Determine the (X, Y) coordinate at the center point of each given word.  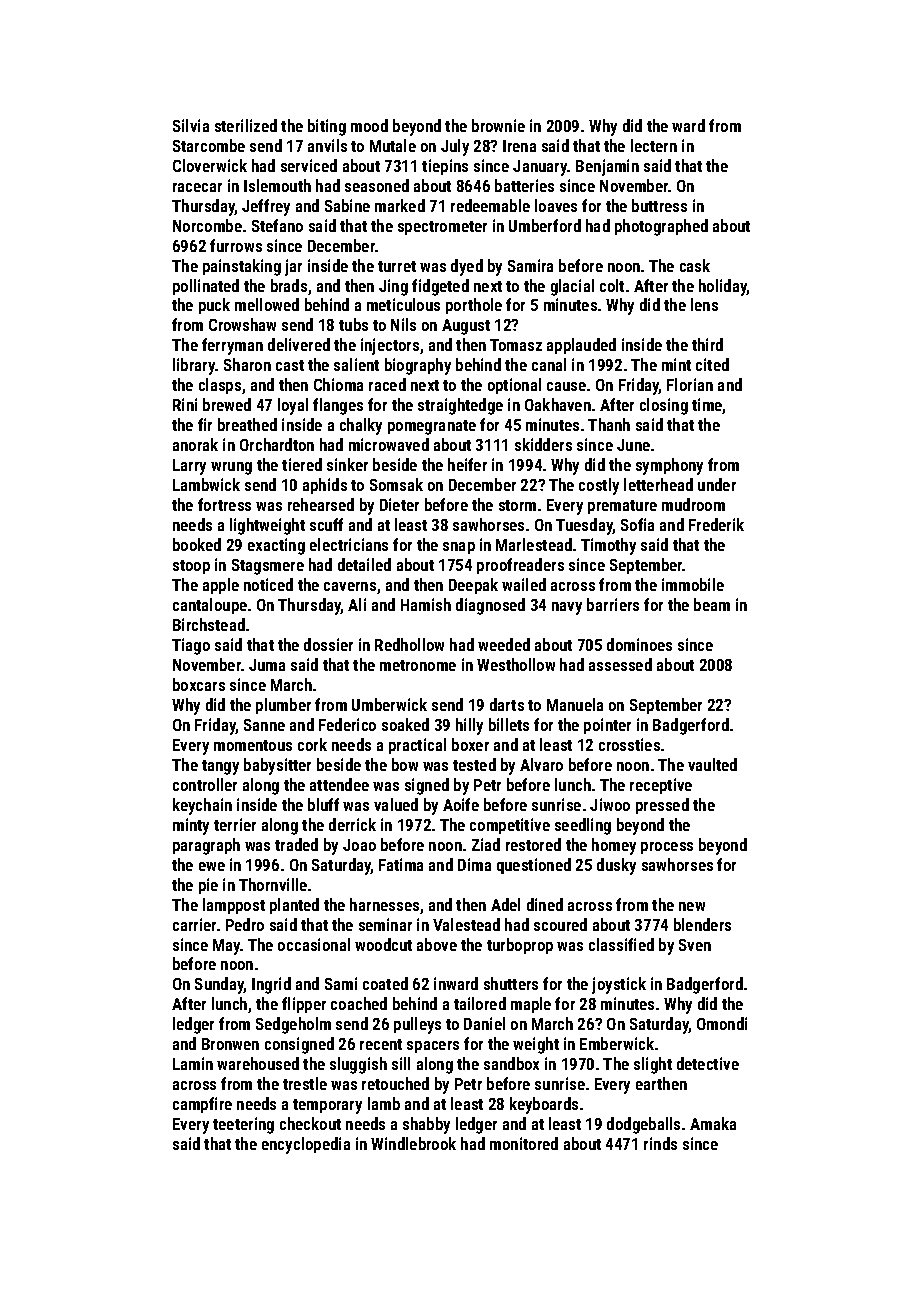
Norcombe (207, 225)
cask (695, 265)
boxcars (199, 684)
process (667, 848)
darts (507, 704)
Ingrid (271, 985)
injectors (390, 346)
